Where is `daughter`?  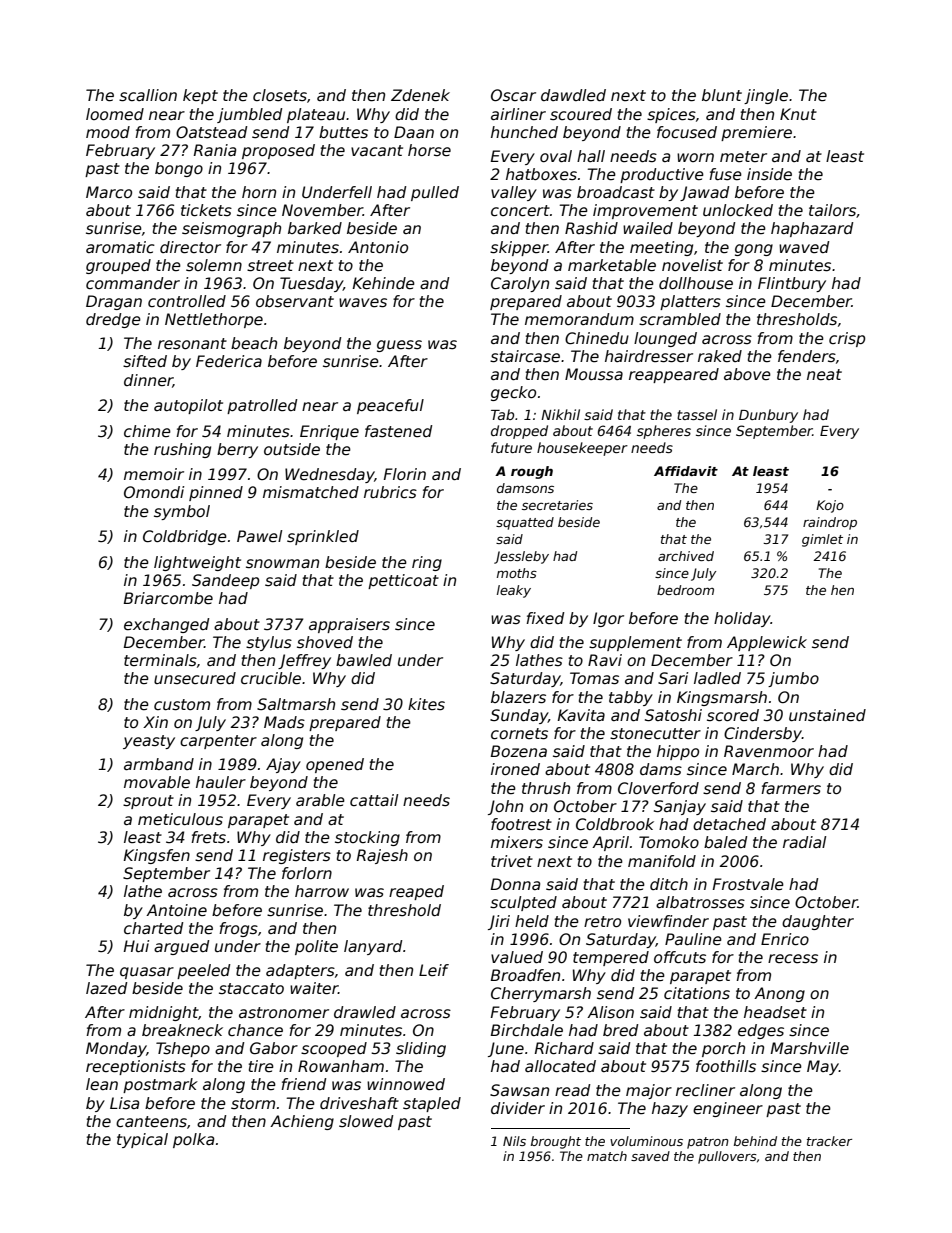
daughter is located at coordinates (818, 922).
